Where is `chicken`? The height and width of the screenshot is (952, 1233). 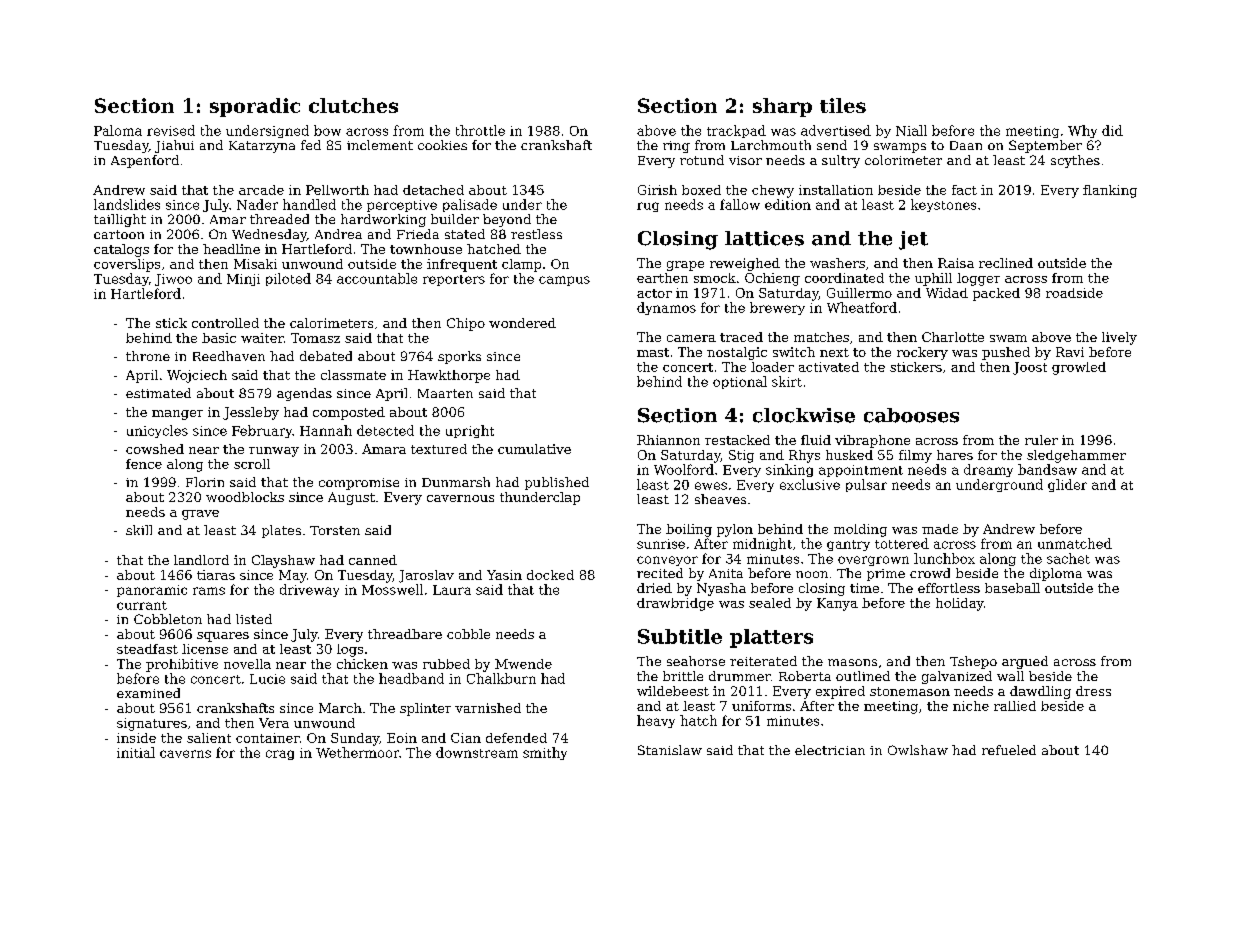
chicken is located at coordinates (362, 664).
